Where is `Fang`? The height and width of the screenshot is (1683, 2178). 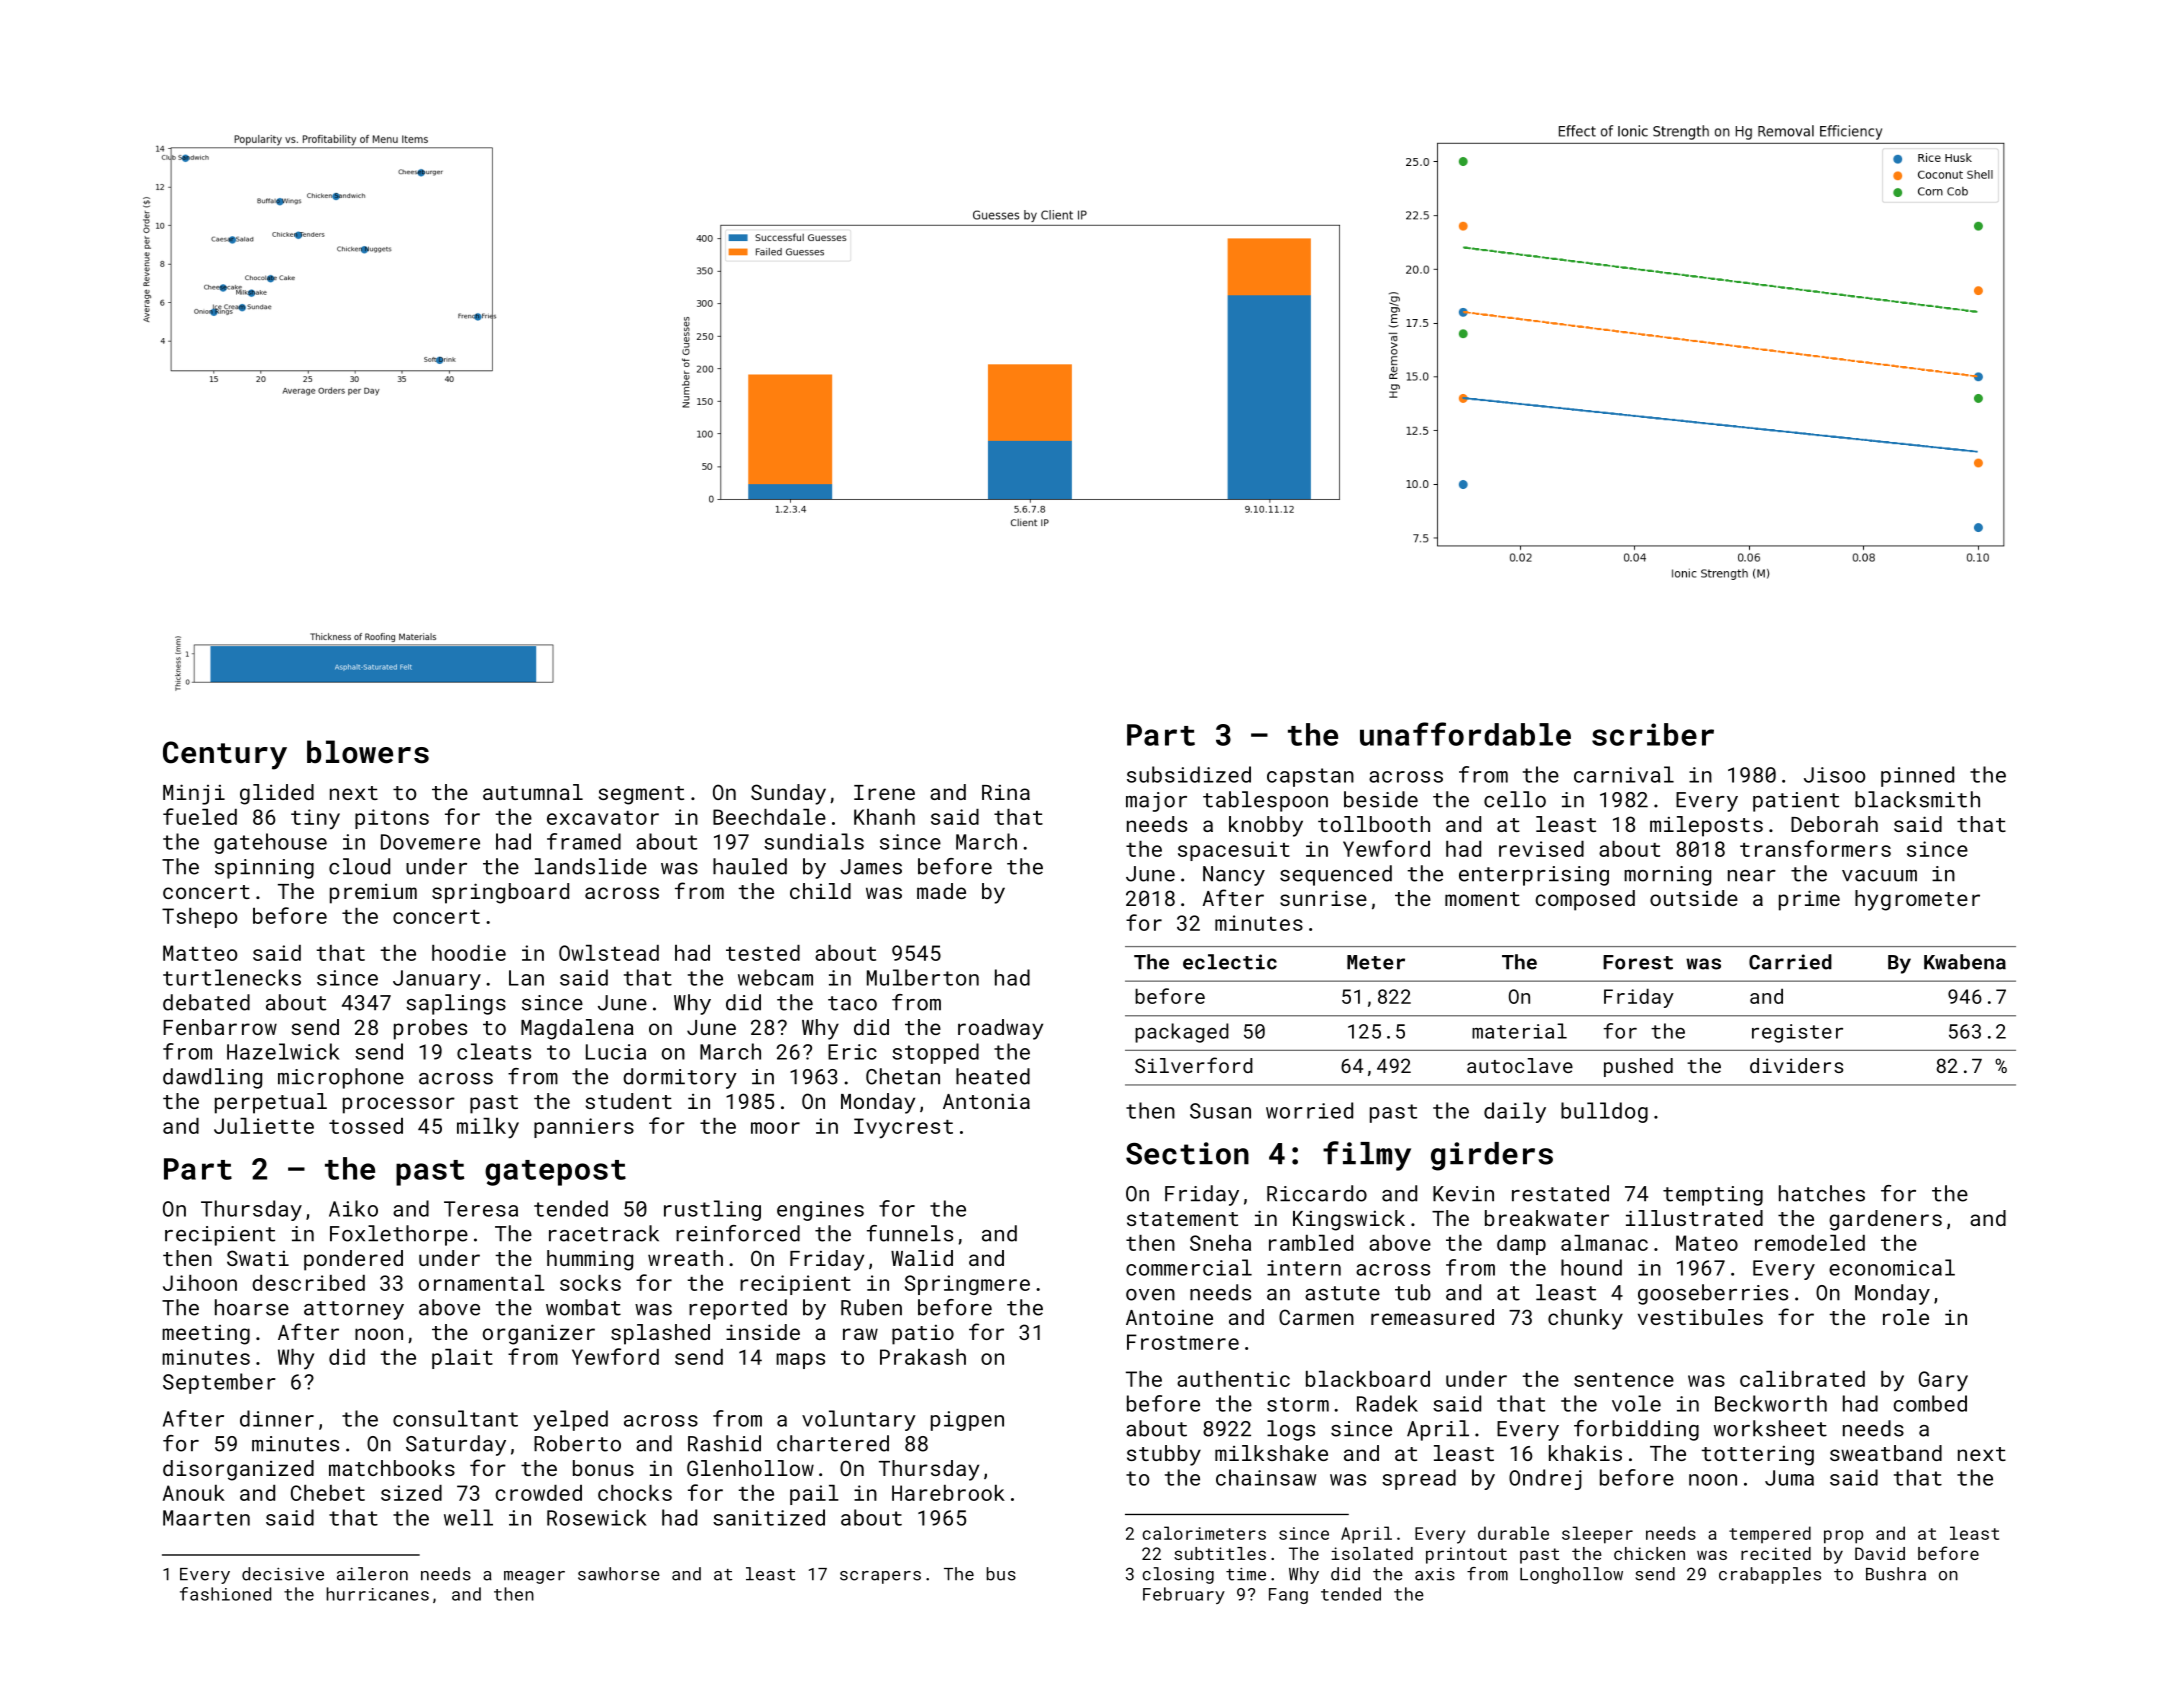 Fang is located at coordinates (1288, 1596).
